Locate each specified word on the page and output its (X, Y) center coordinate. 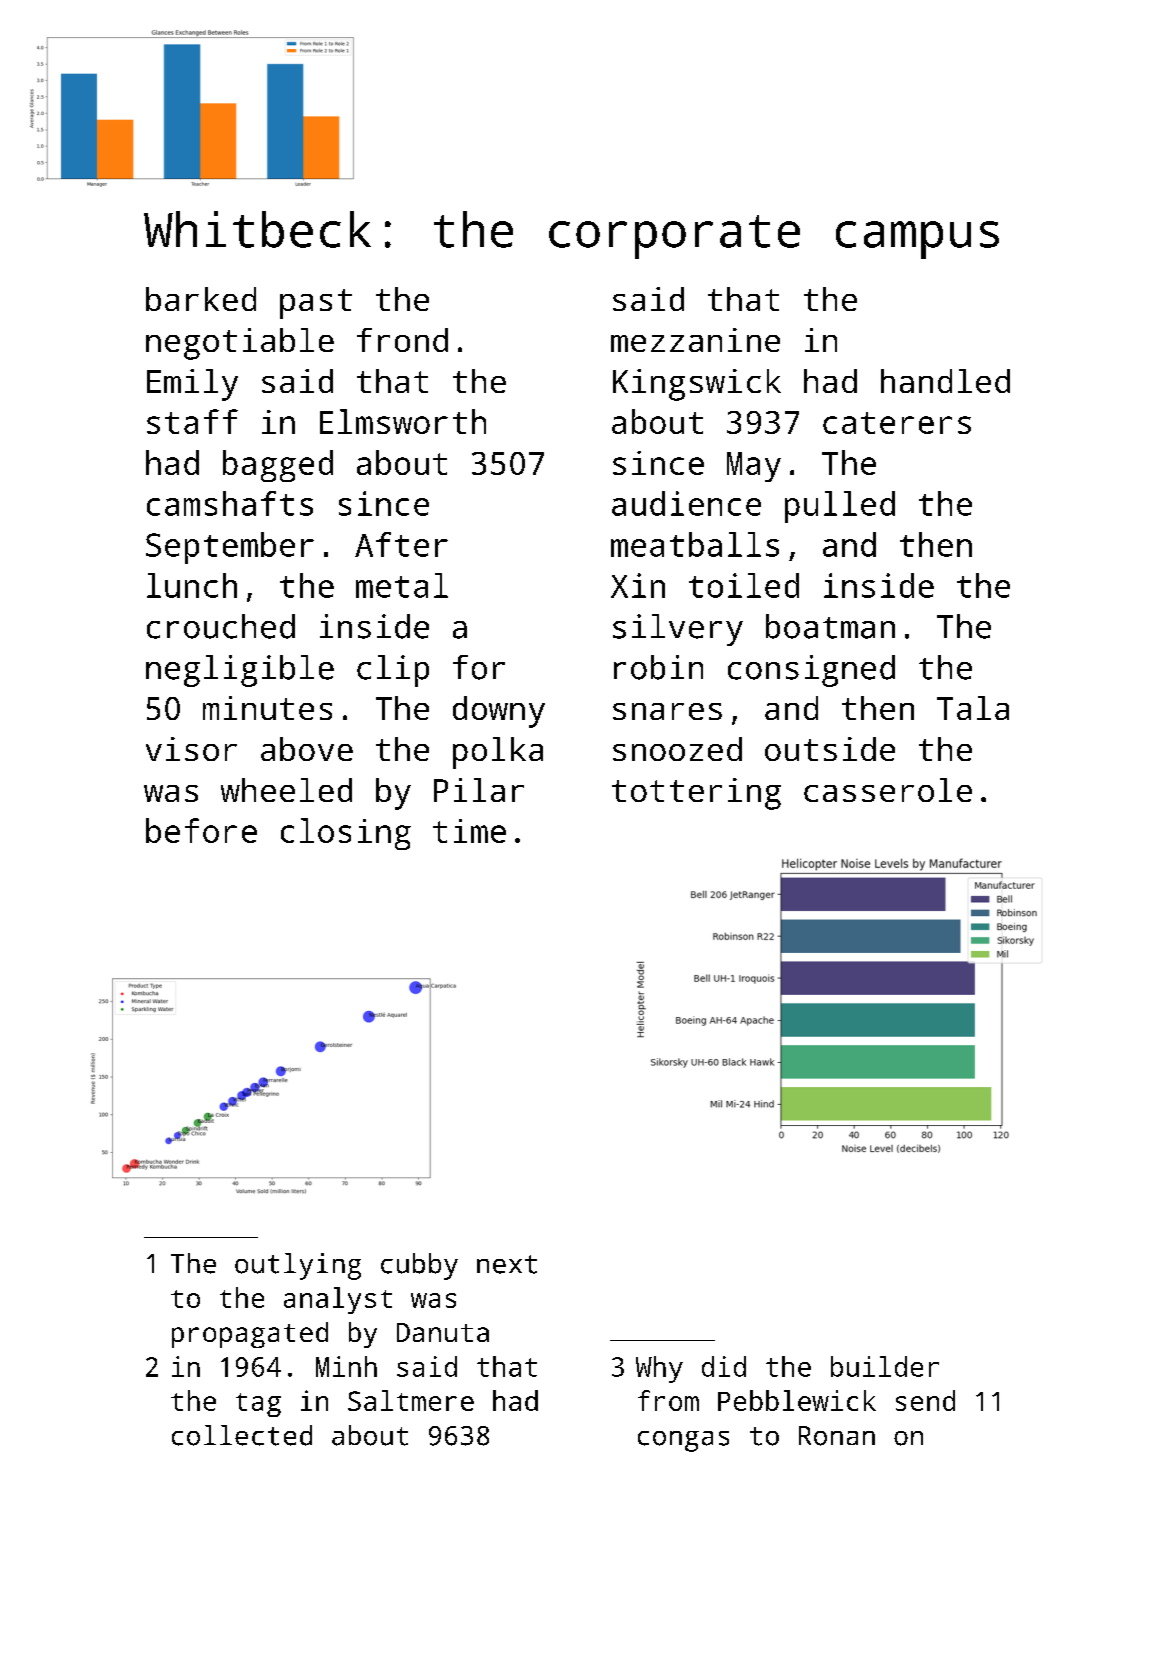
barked (201, 299)
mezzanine (695, 340)
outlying (298, 1266)
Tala (973, 708)
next (507, 1264)
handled (945, 381)
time (469, 831)
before (201, 830)
